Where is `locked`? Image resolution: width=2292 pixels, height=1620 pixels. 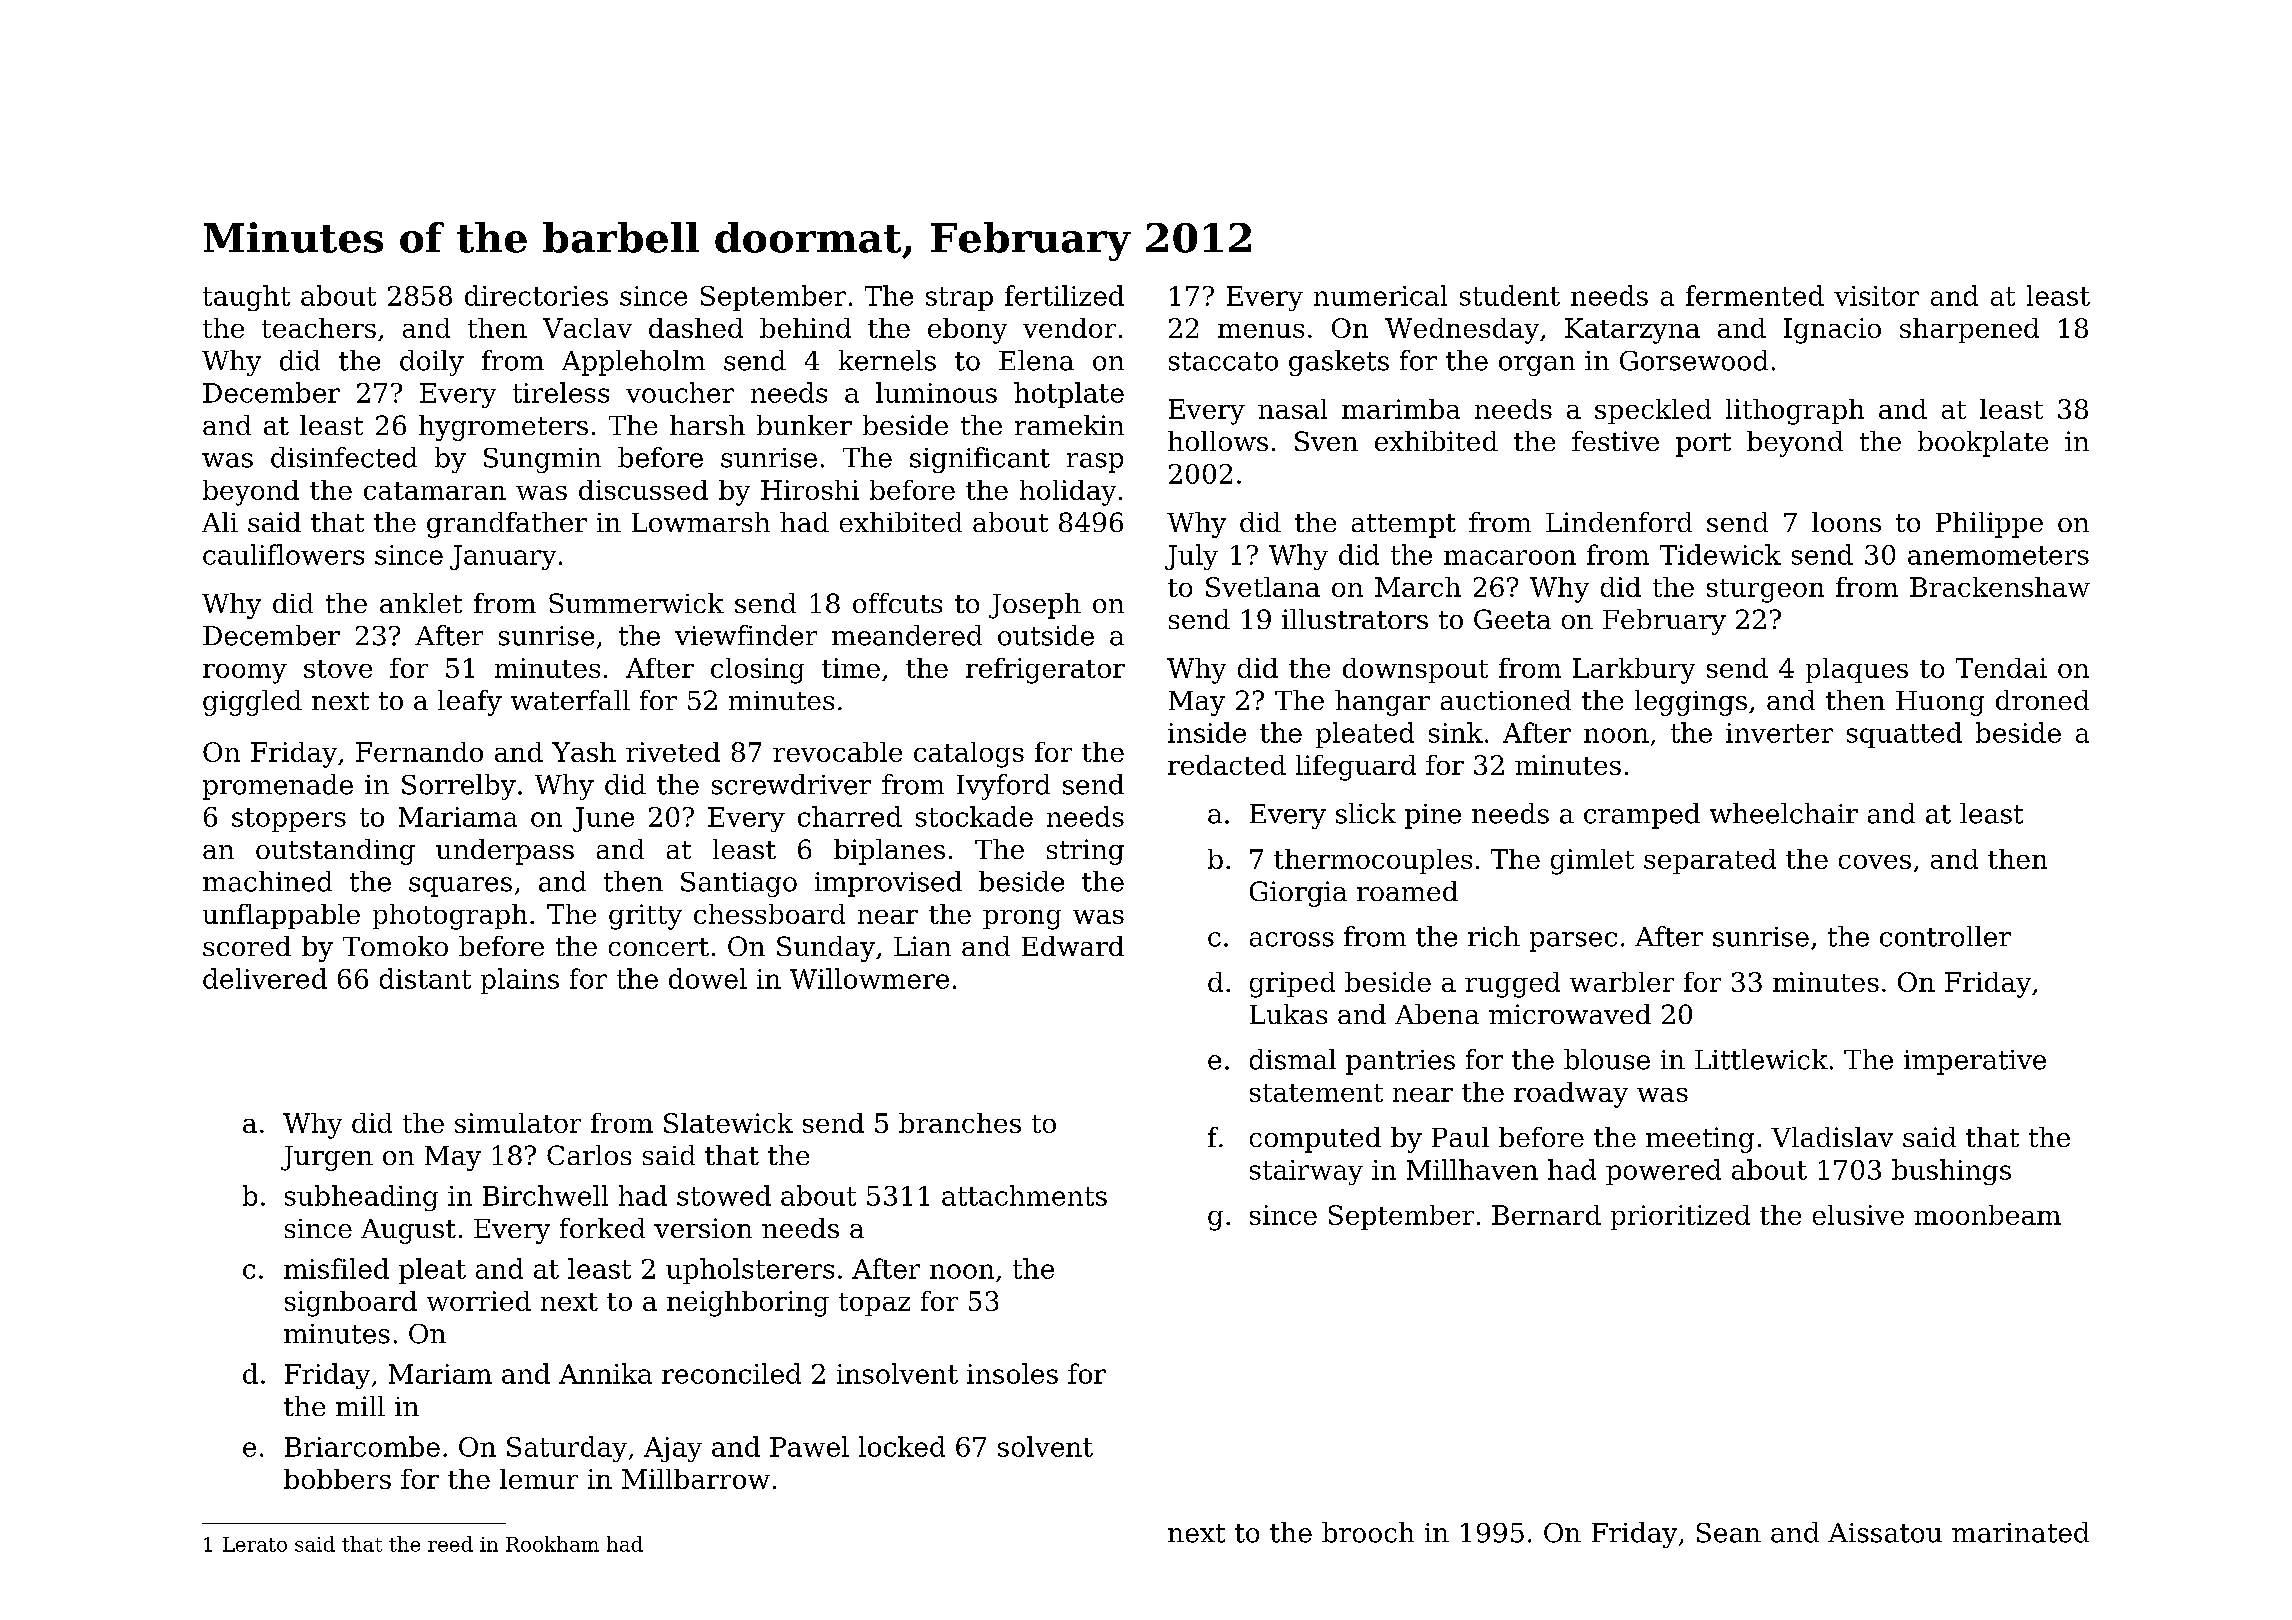
locked is located at coordinates (902, 1446).
